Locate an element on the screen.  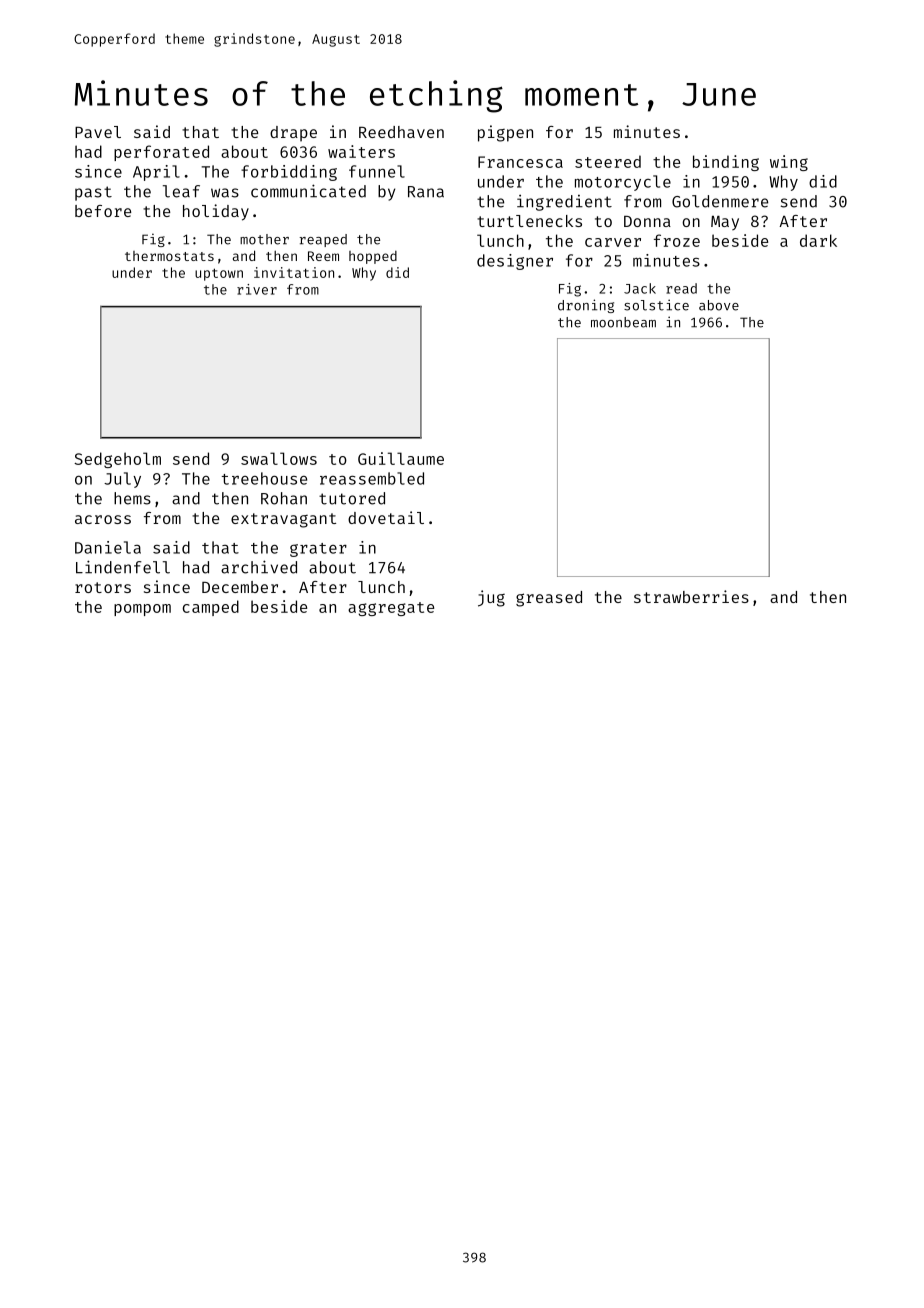
binding is located at coordinates (726, 163).
